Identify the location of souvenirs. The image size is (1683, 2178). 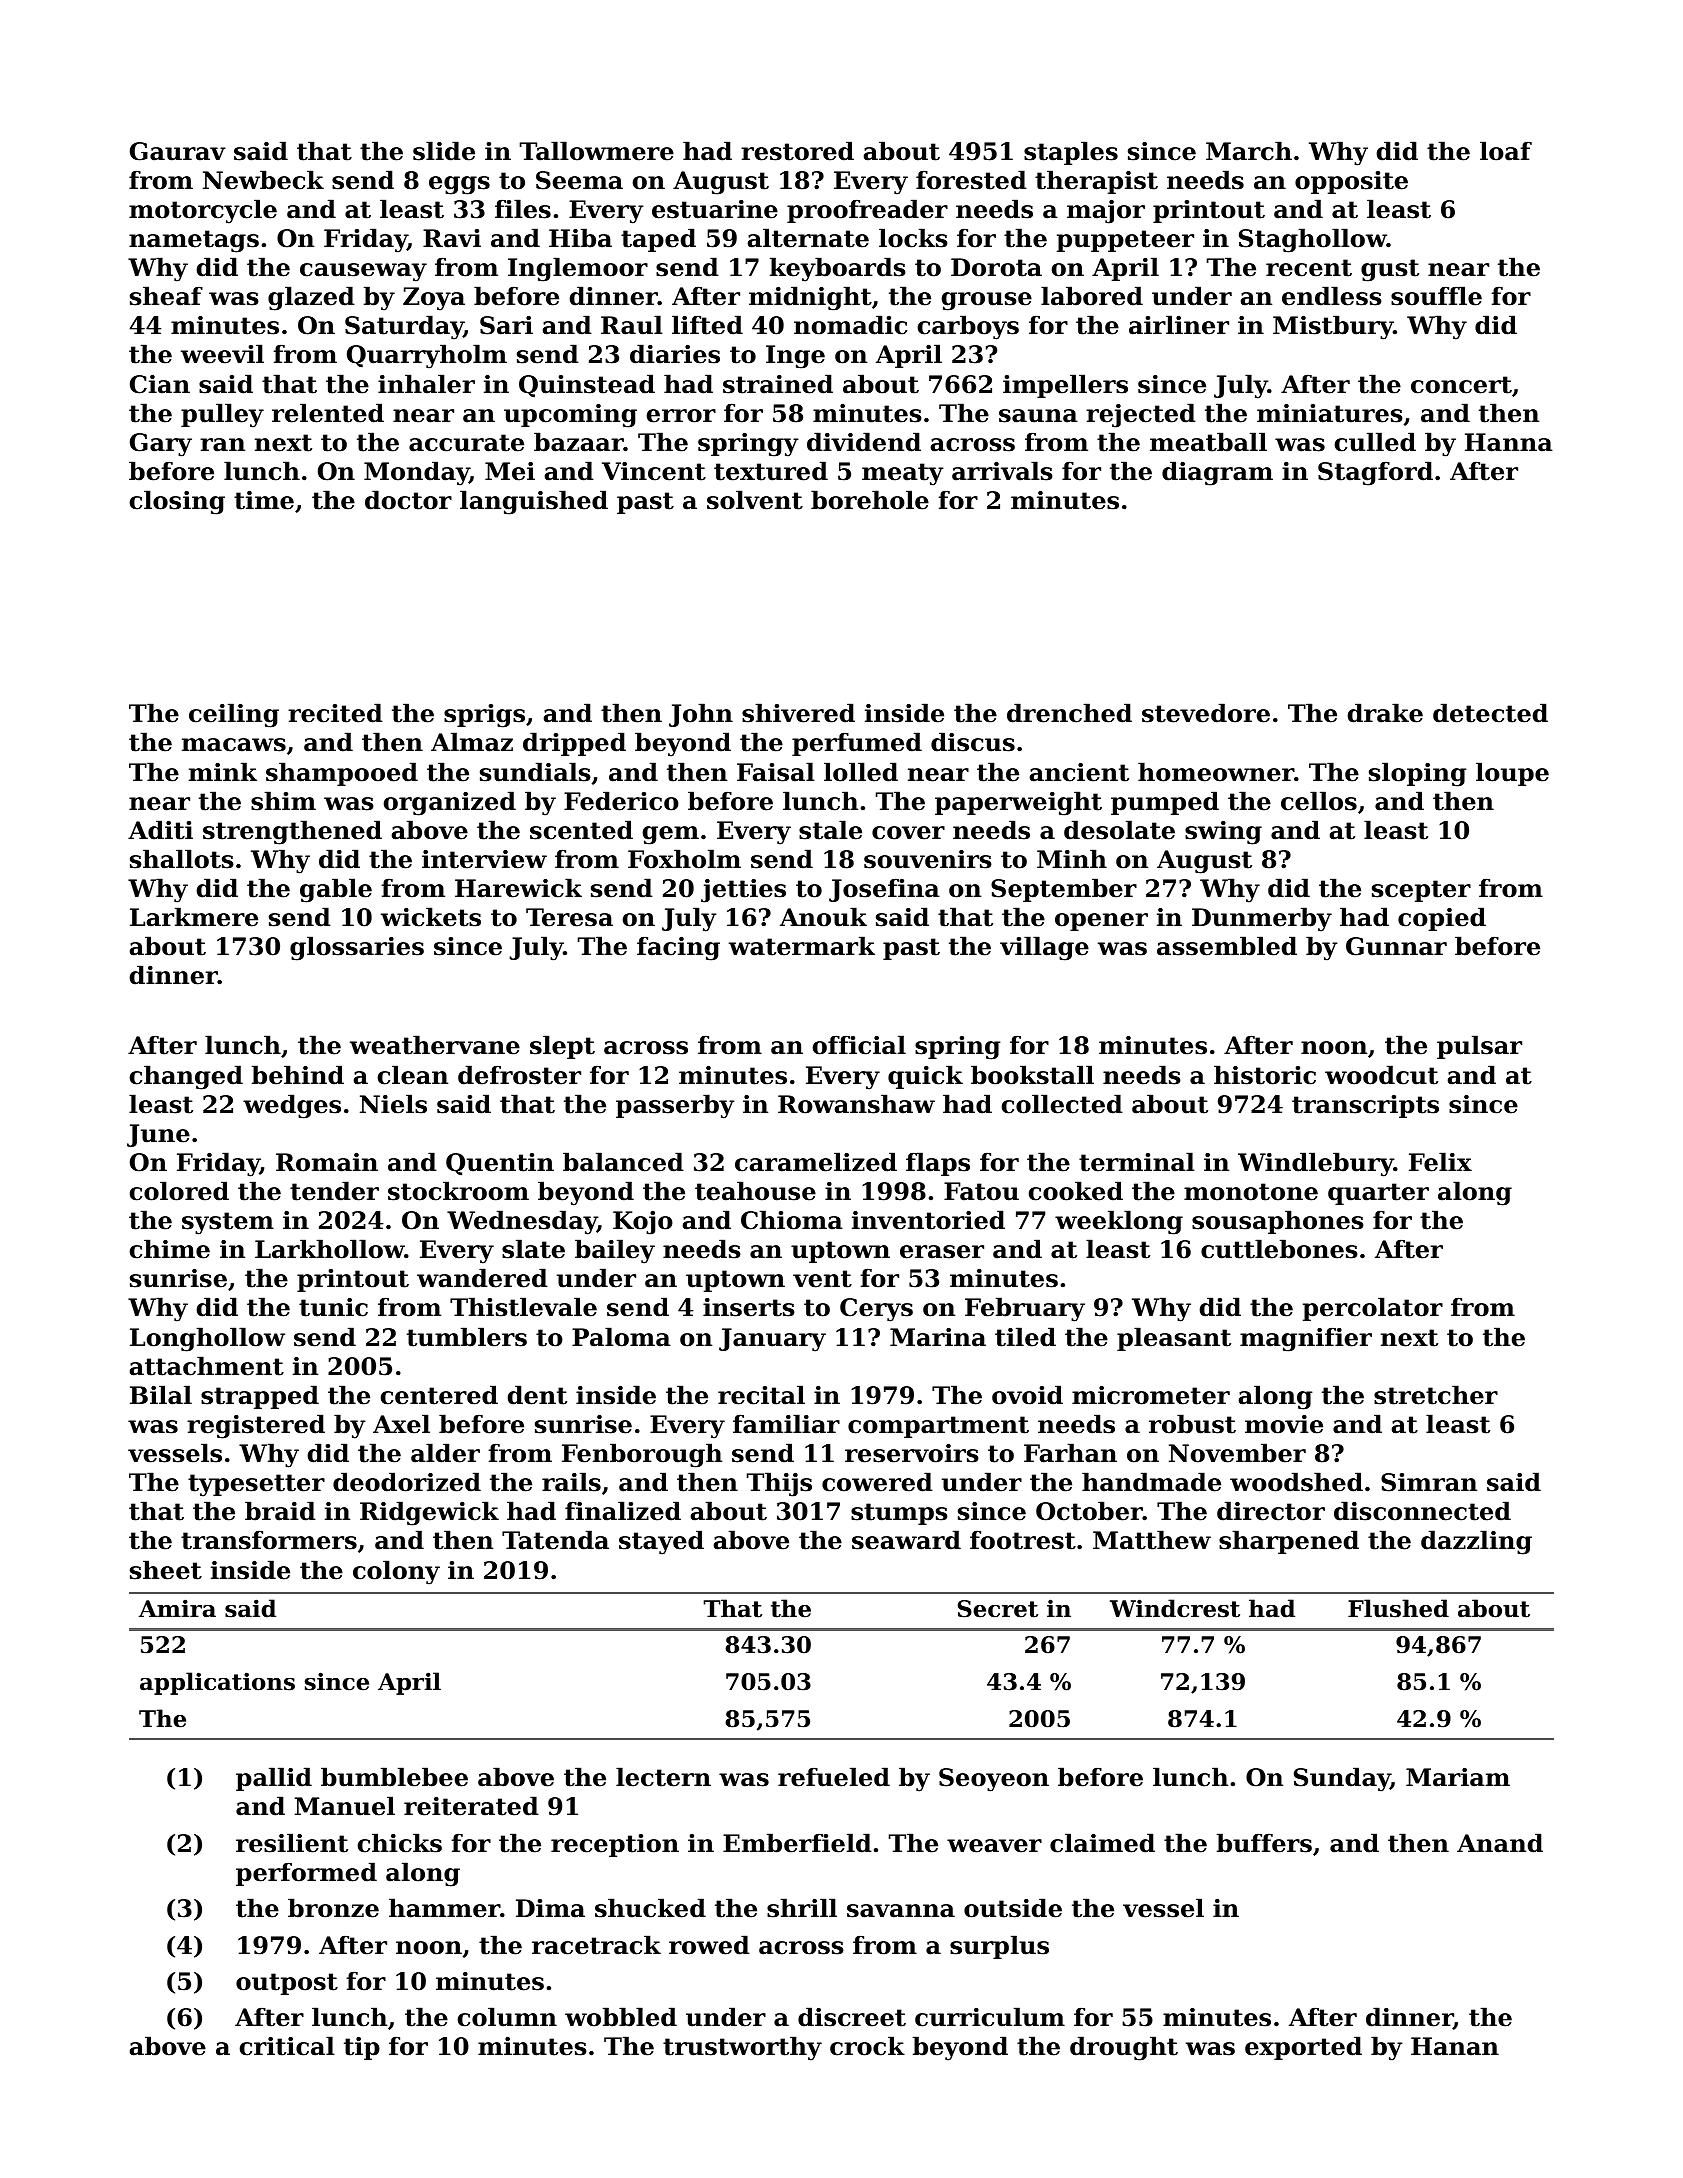
(928, 859).
